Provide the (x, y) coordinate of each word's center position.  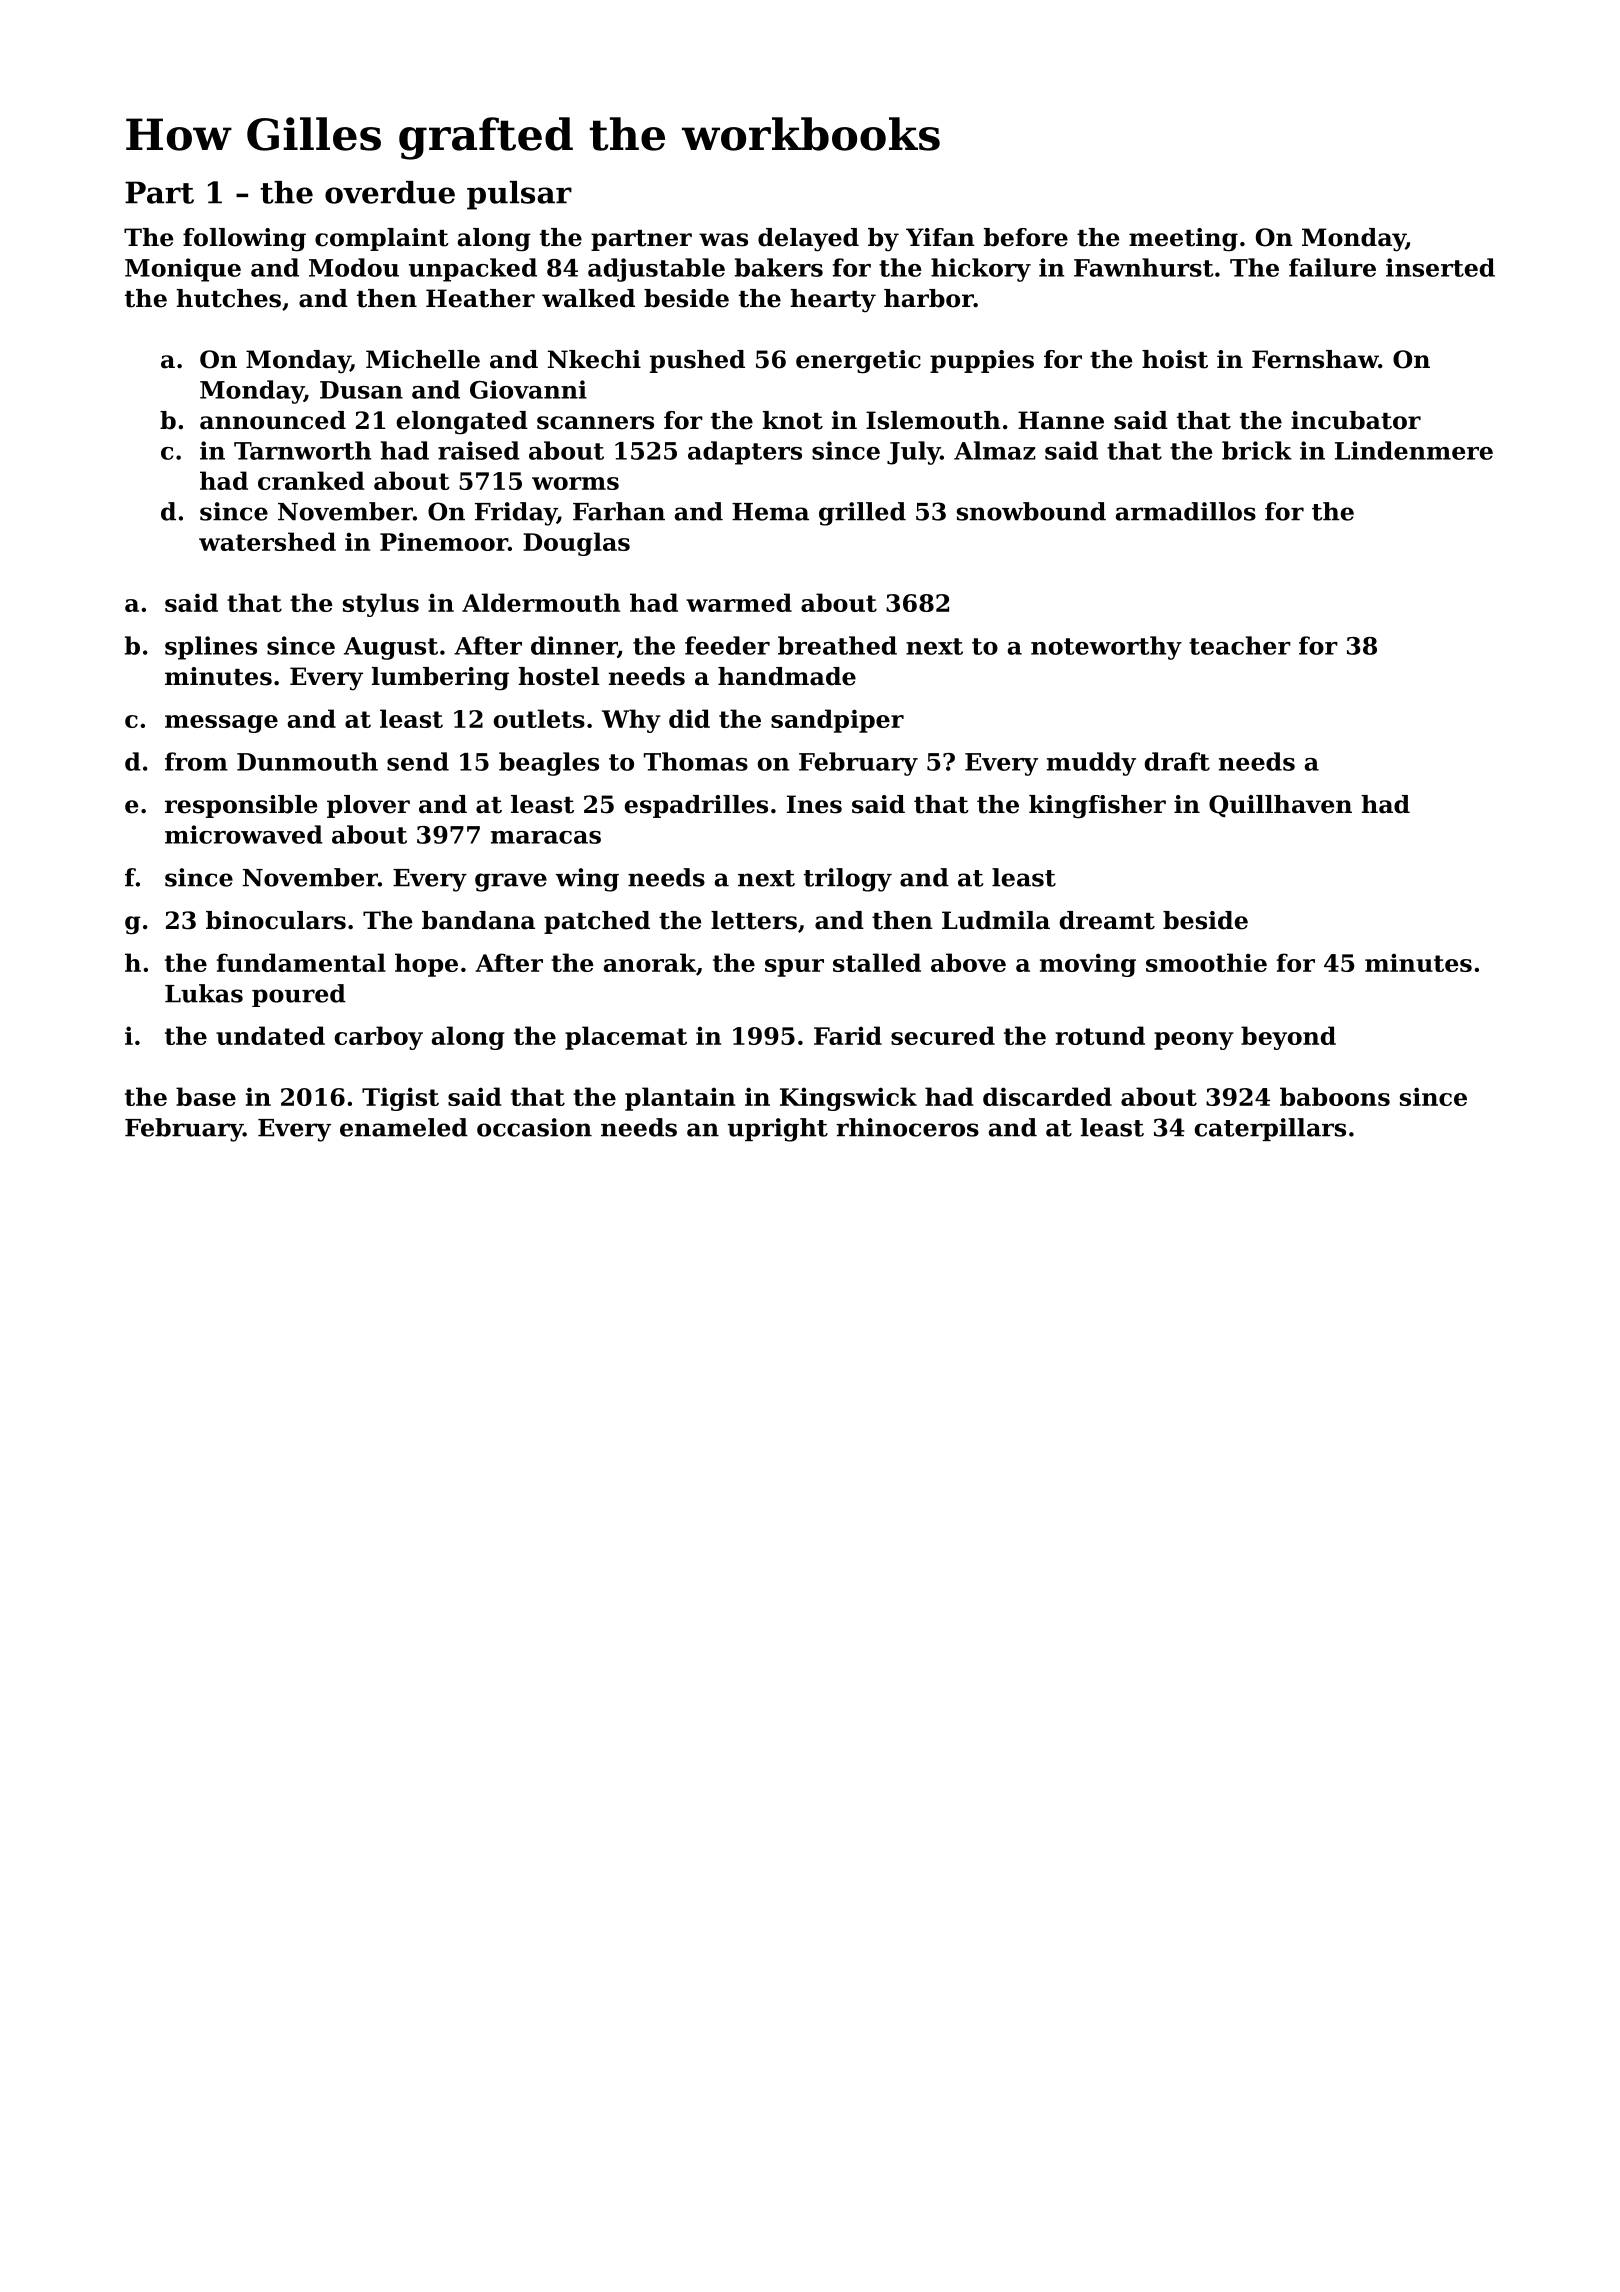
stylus (381, 605)
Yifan (940, 237)
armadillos (1186, 511)
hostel (558, 676)
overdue (390, 192)
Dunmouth (307, 761)
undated (270, 1035)
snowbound (1031, 511)
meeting (1183, 240)
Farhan (619, 511)
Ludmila (996, 920)
